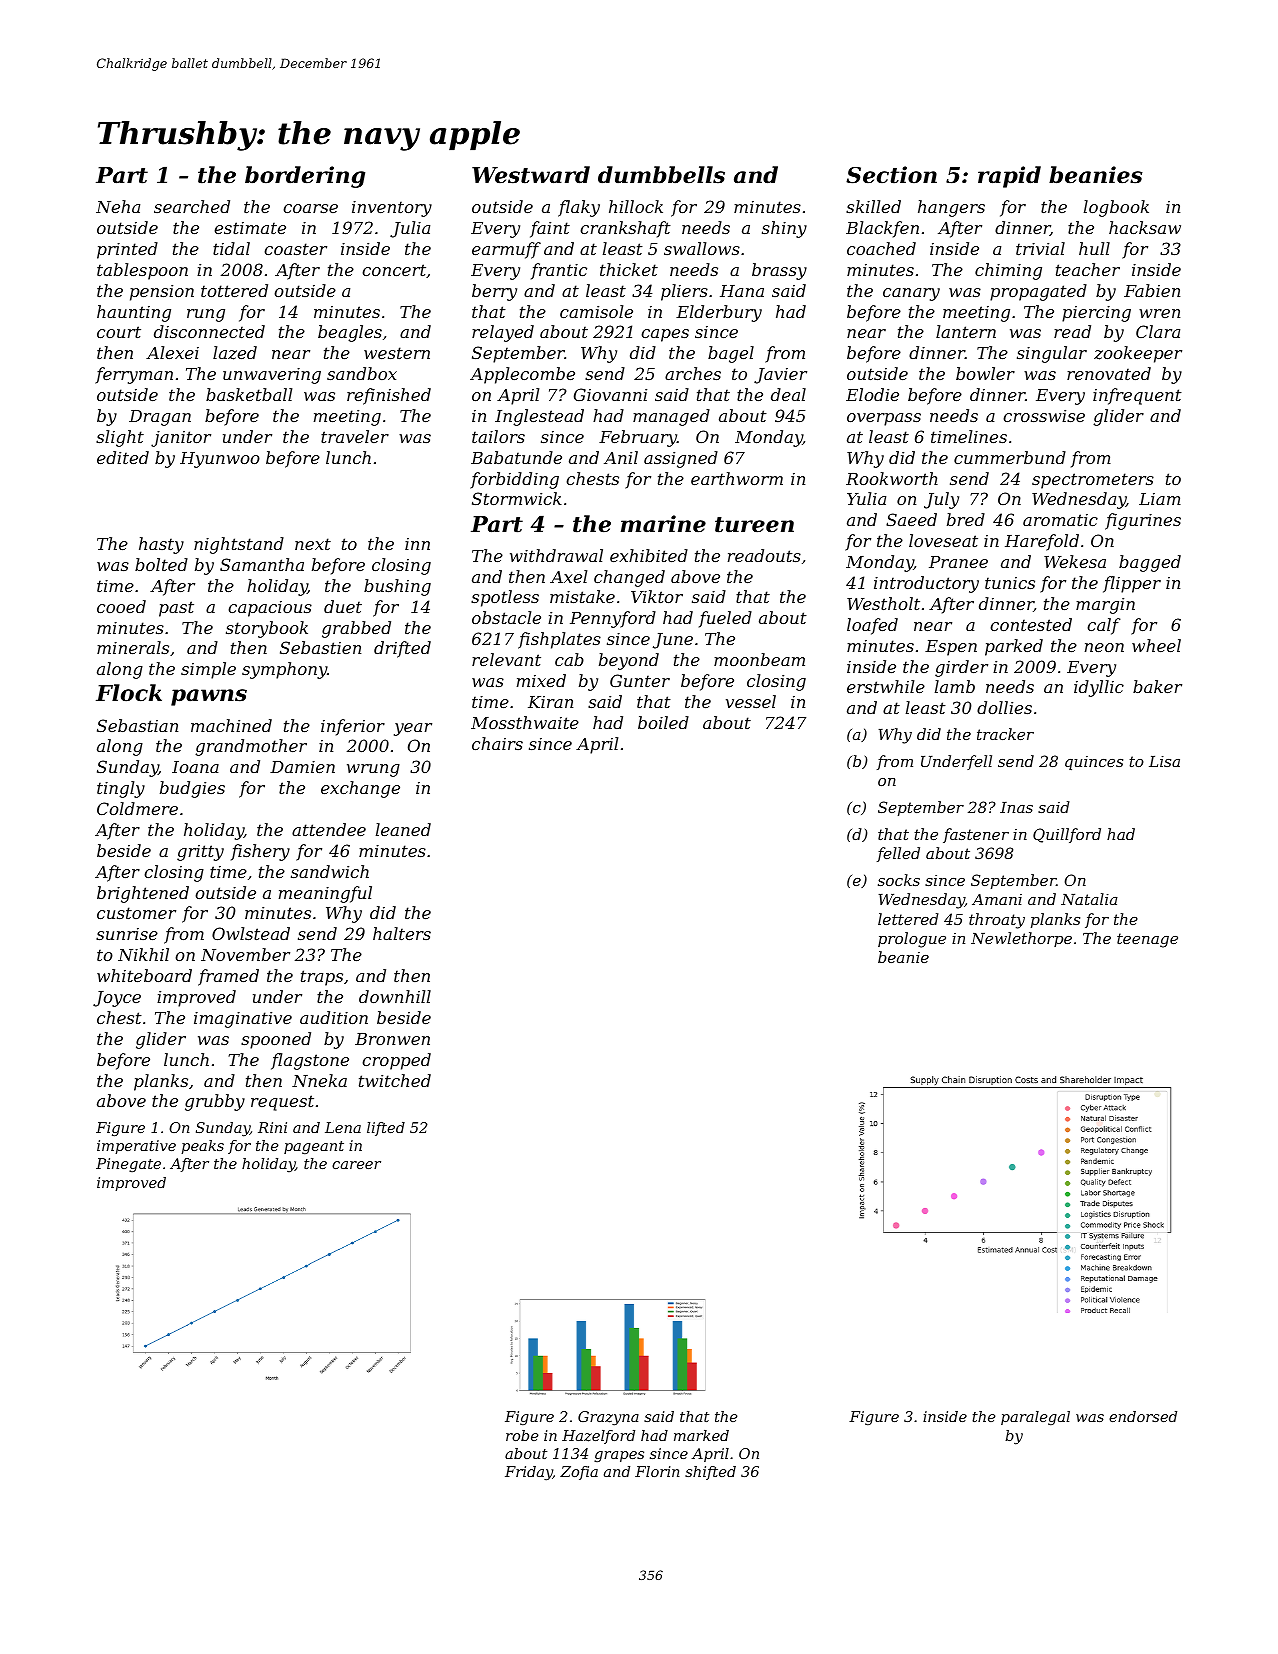 The width and height of the document is (1278, 1654). Describe the element at coordinates (579, 1473) in the document. I see `Zofia` at that location.
